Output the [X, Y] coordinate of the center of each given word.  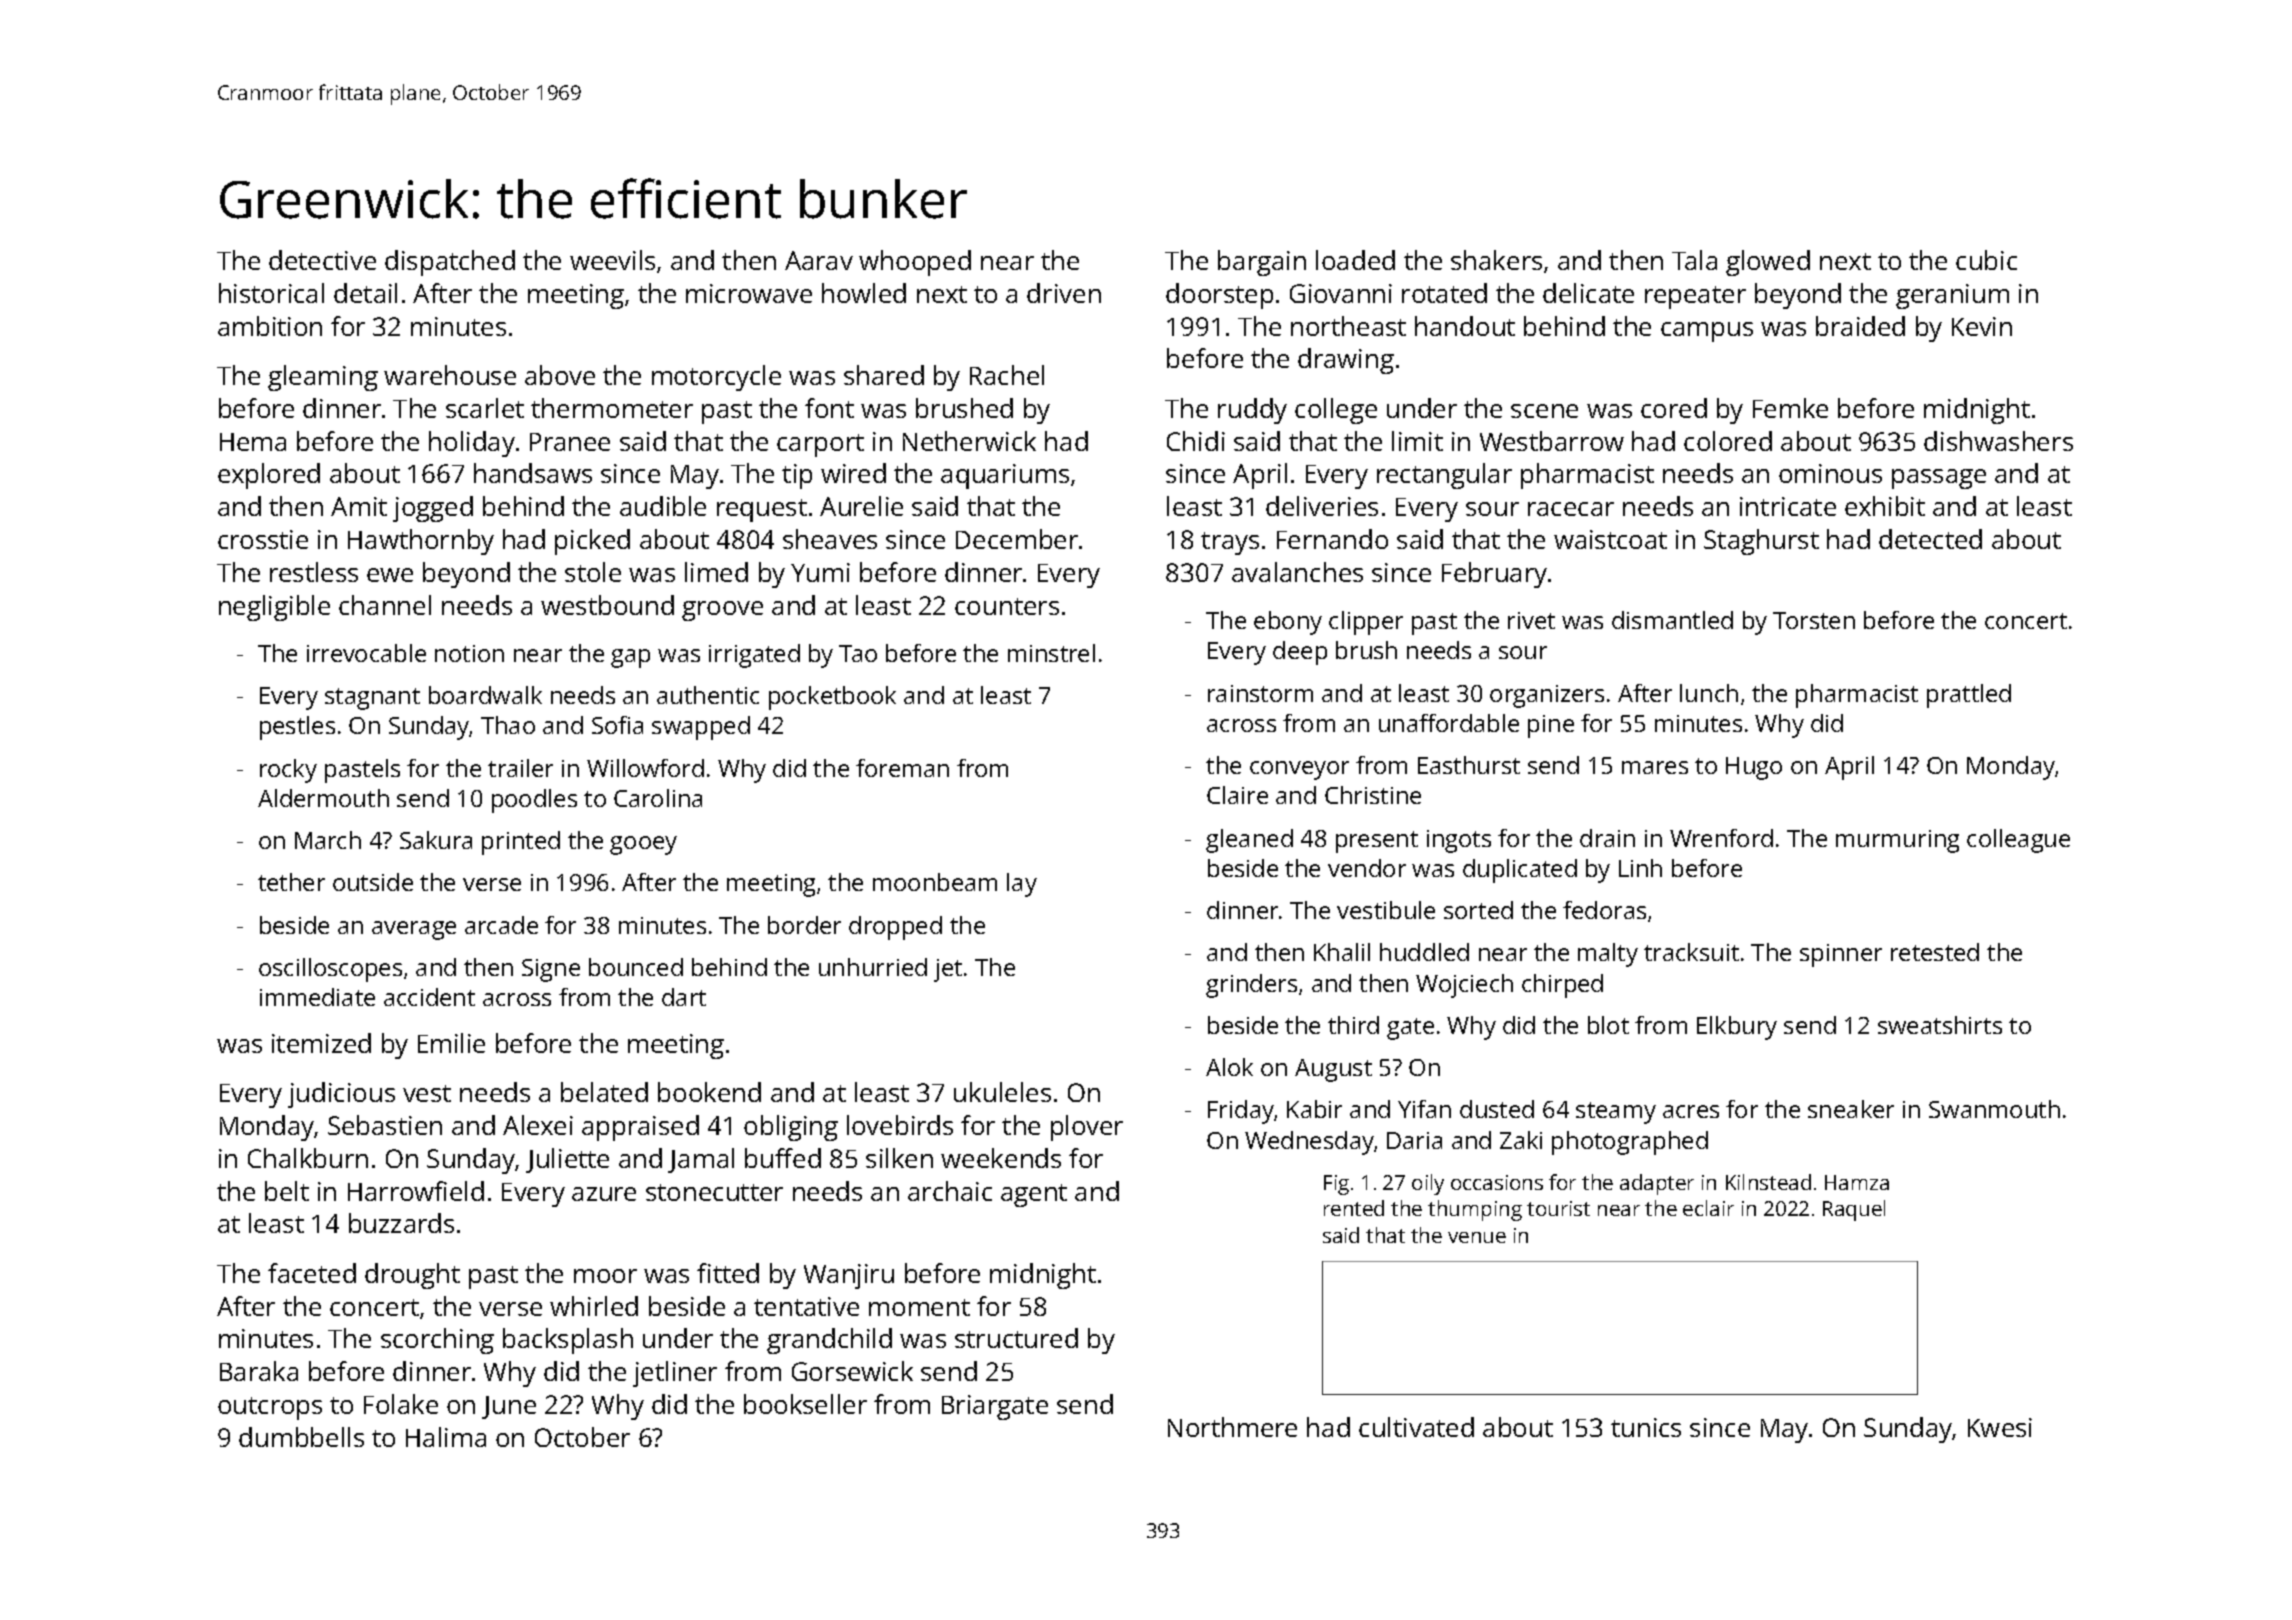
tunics [1646, 1427]
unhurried [873, 967]
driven [1064, 293]
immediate [317, 997]
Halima [446, 1437]
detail [365, 293]
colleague [2018, 841]
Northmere [1232, 1427]
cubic [1986, 260]
